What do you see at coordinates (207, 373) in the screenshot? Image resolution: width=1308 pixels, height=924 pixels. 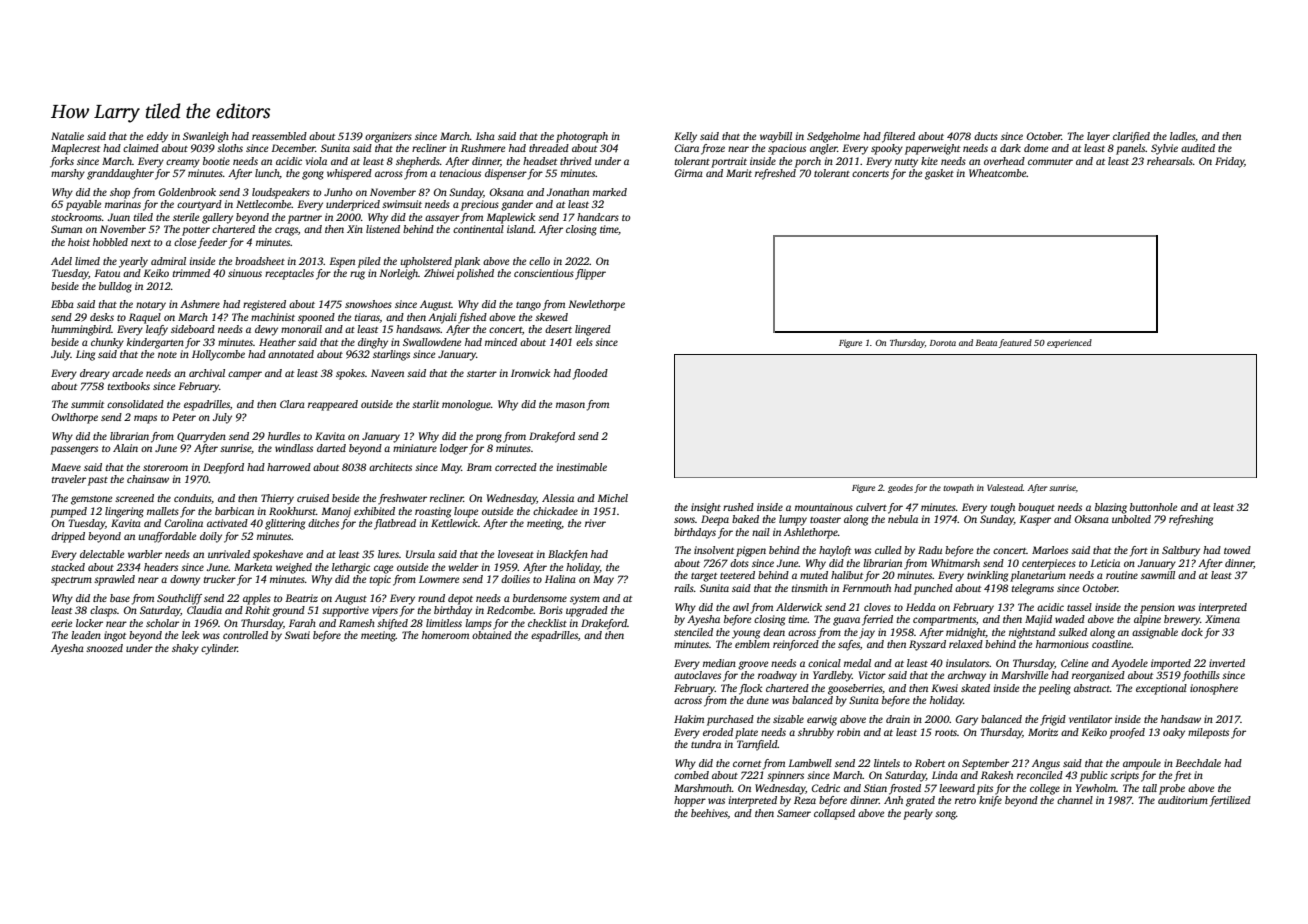 I see `archival` at bounding box center [207, 373].
